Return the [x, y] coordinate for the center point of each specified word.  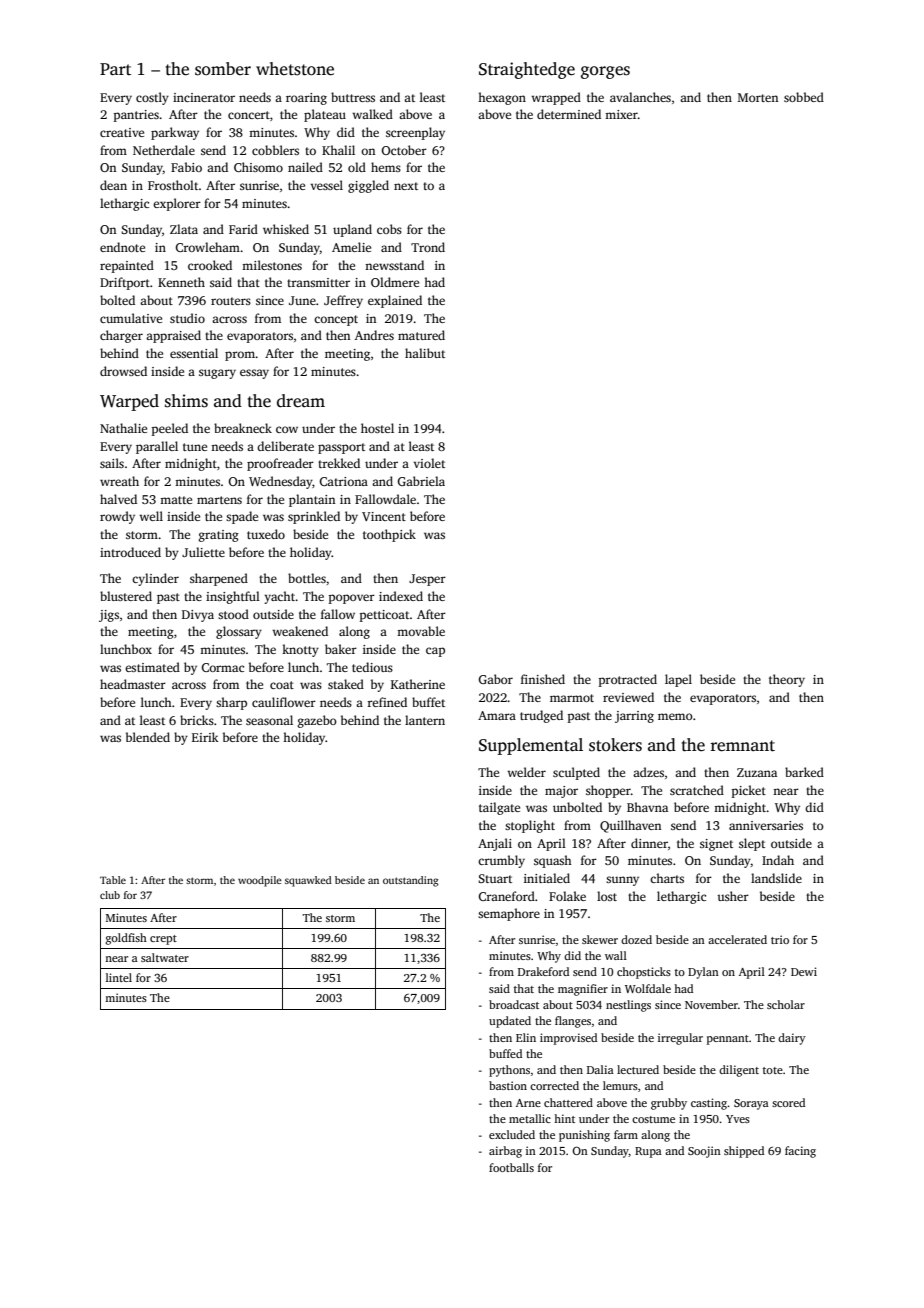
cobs [389, 229]
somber [223, 69]
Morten [758, 97]
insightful [233, 597]
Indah [778, 860]
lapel [678, 680]
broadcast [514, 1004]
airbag [505, 1152]
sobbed [804, 97]
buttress [353, 97]
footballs [511, 1167]
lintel [119, 977]
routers [231, 301]
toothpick [389, 535]
